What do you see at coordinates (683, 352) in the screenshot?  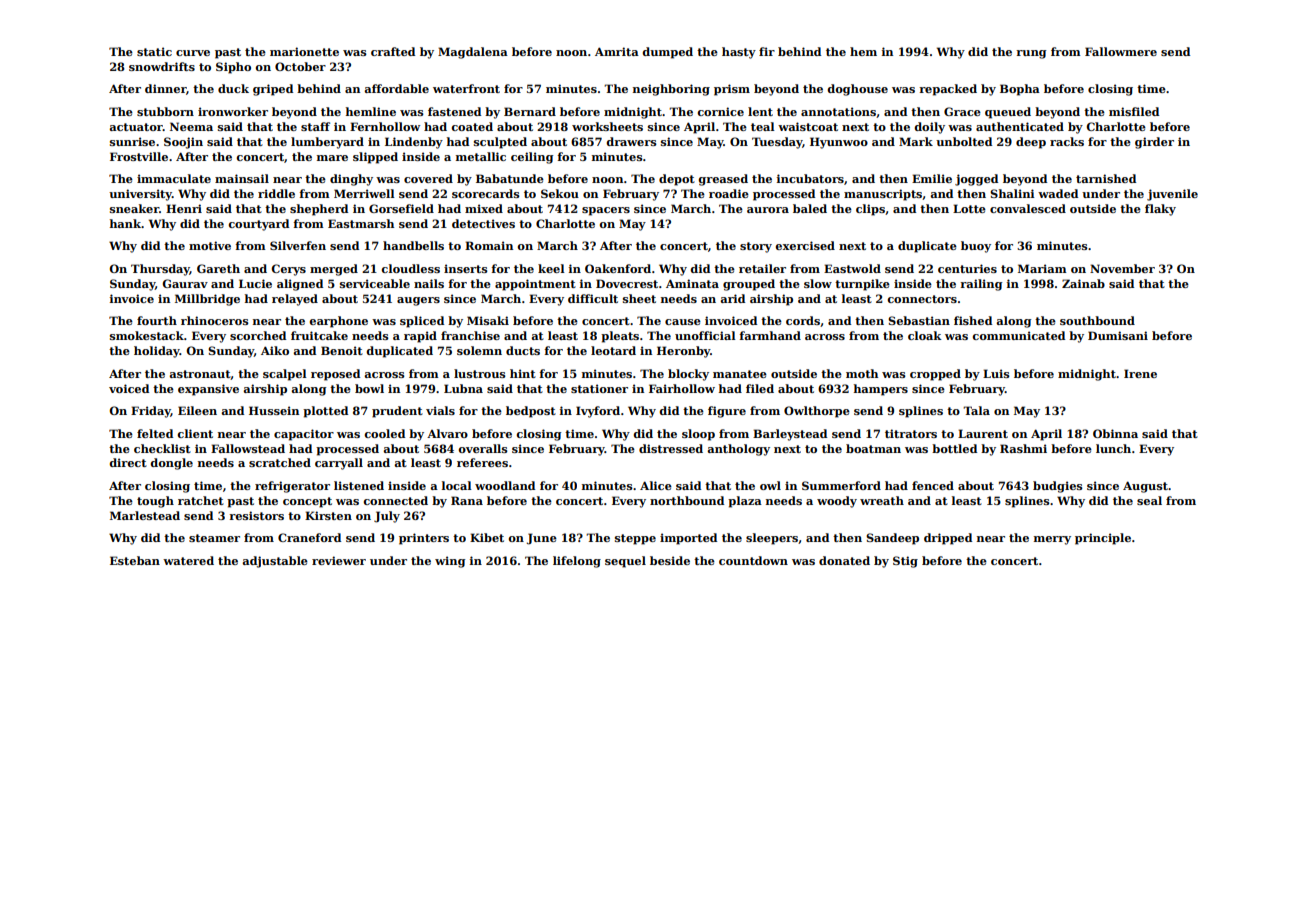 I see `Heronby` at bounding box center [683, 352].
